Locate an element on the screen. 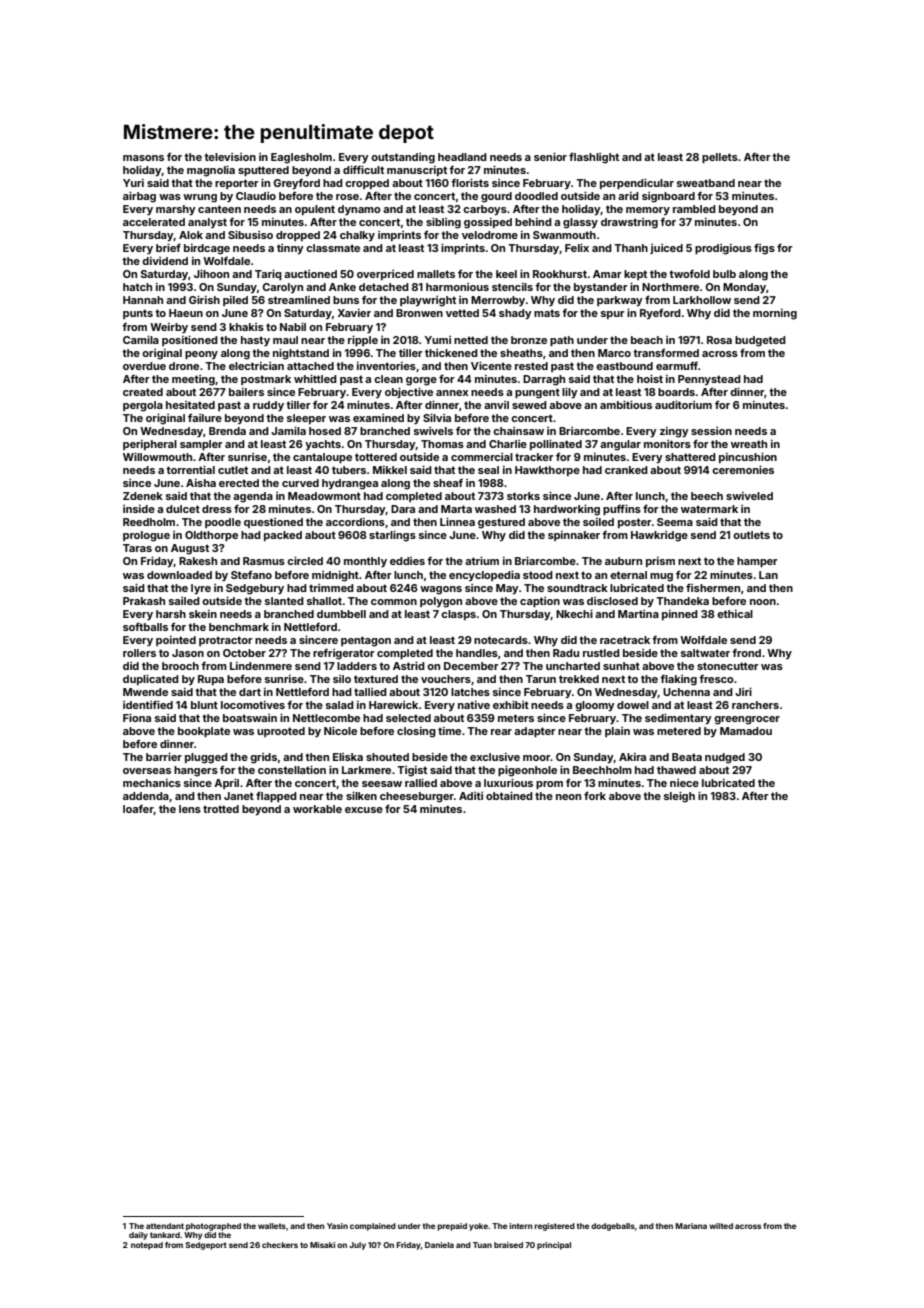  native is located at coordinates (474, 705).
